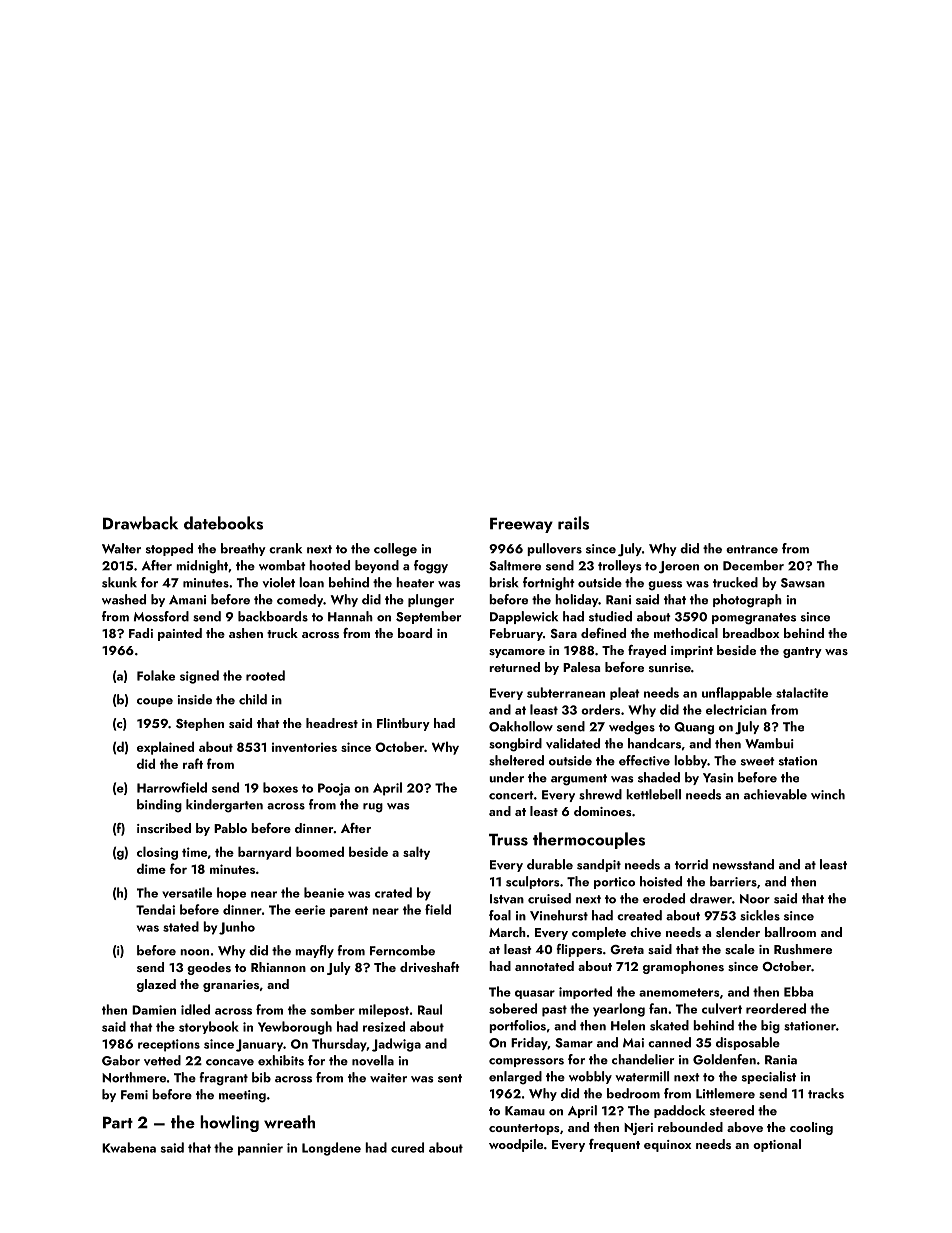 Image resolution: width=952 pixels, height=1233 pixels. What do you see at coordinates (521, 726) in the screenshot?
I see `Oakhollow` at bounding box center [521, 726].
